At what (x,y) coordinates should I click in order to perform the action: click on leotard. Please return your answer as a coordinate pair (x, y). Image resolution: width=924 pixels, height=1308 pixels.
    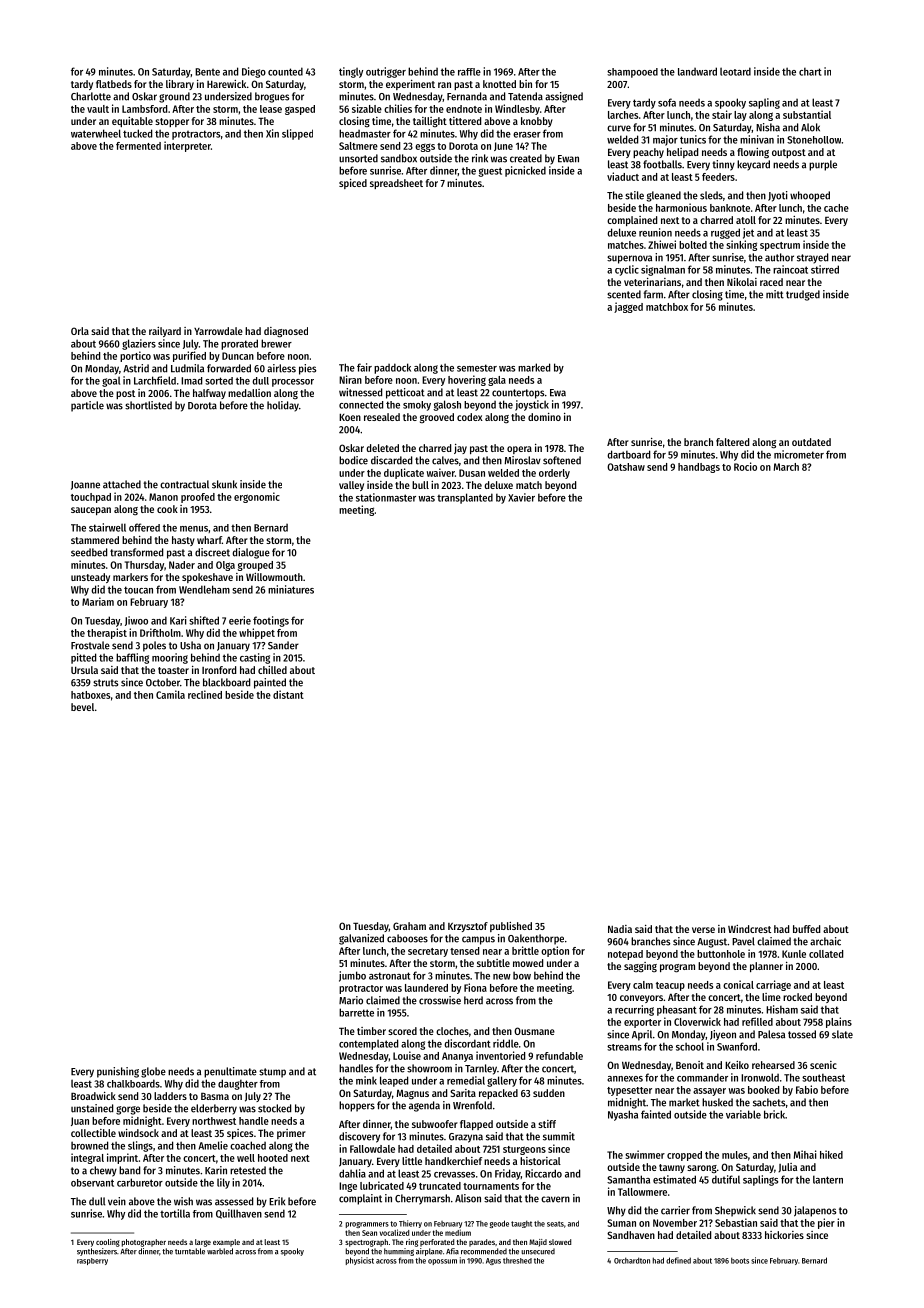
    Looking at the image, I should click on (735, 71).
